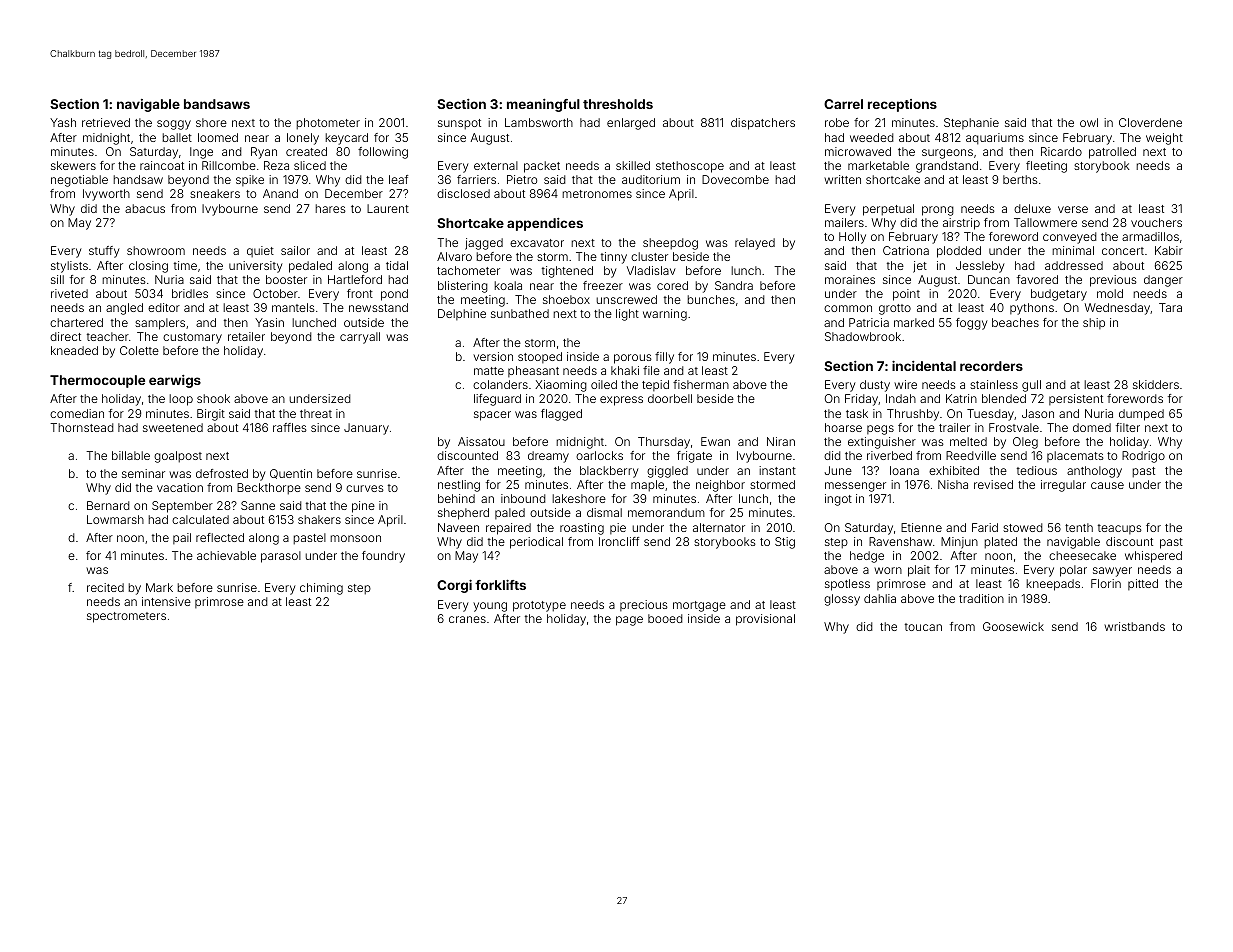 The width and height of the document is (1233, 952). What do you see at coordinates (629, 621) in the document?
I see `page` at bounding box center [629, 621].
